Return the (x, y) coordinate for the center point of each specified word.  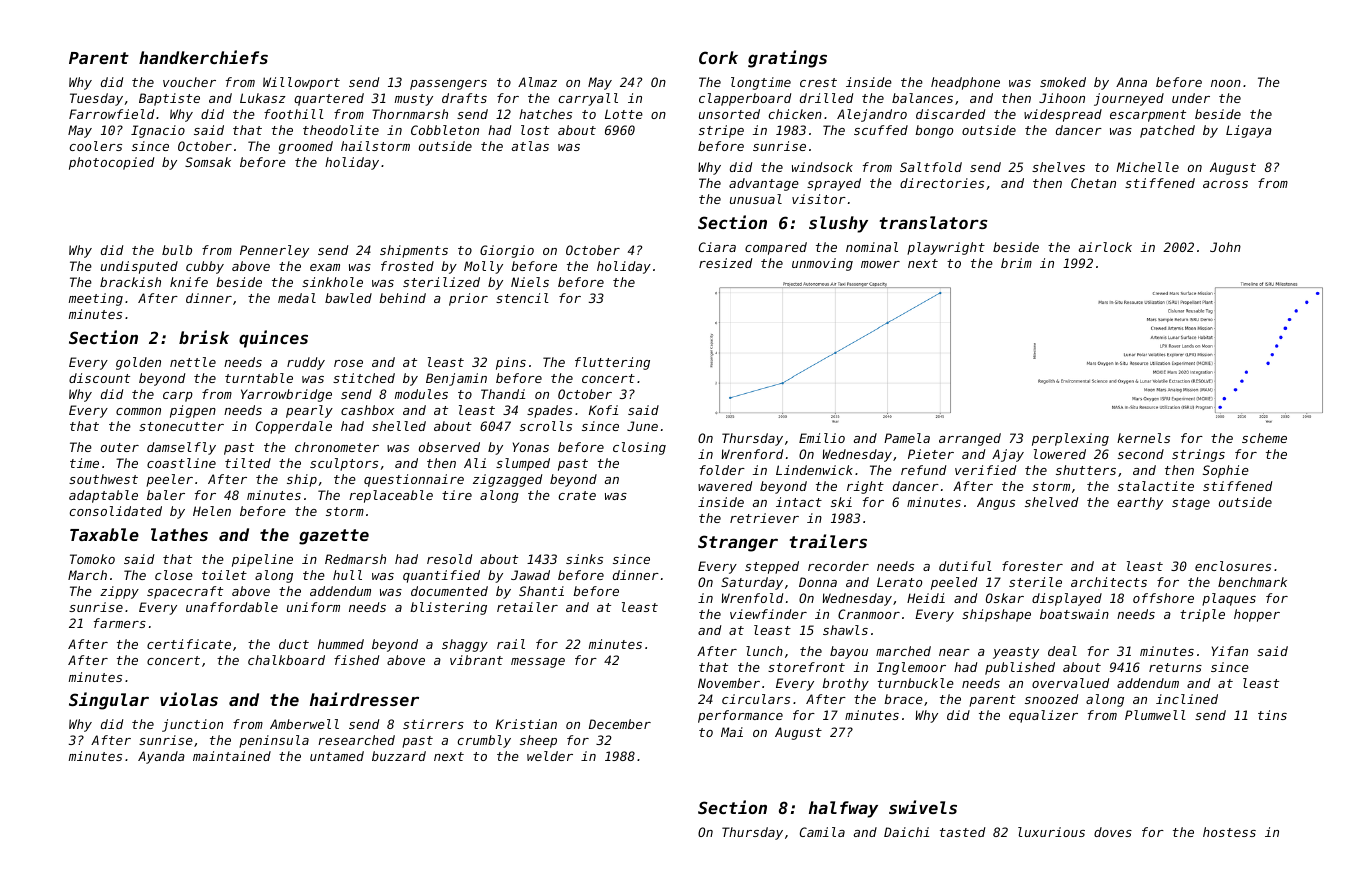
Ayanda (161, 757)
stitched (364, 378)
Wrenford (752, 454)
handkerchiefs (203, 57)
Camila (822, 832)
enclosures (1233, 566)
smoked (1063, 82)
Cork (718, 57)
